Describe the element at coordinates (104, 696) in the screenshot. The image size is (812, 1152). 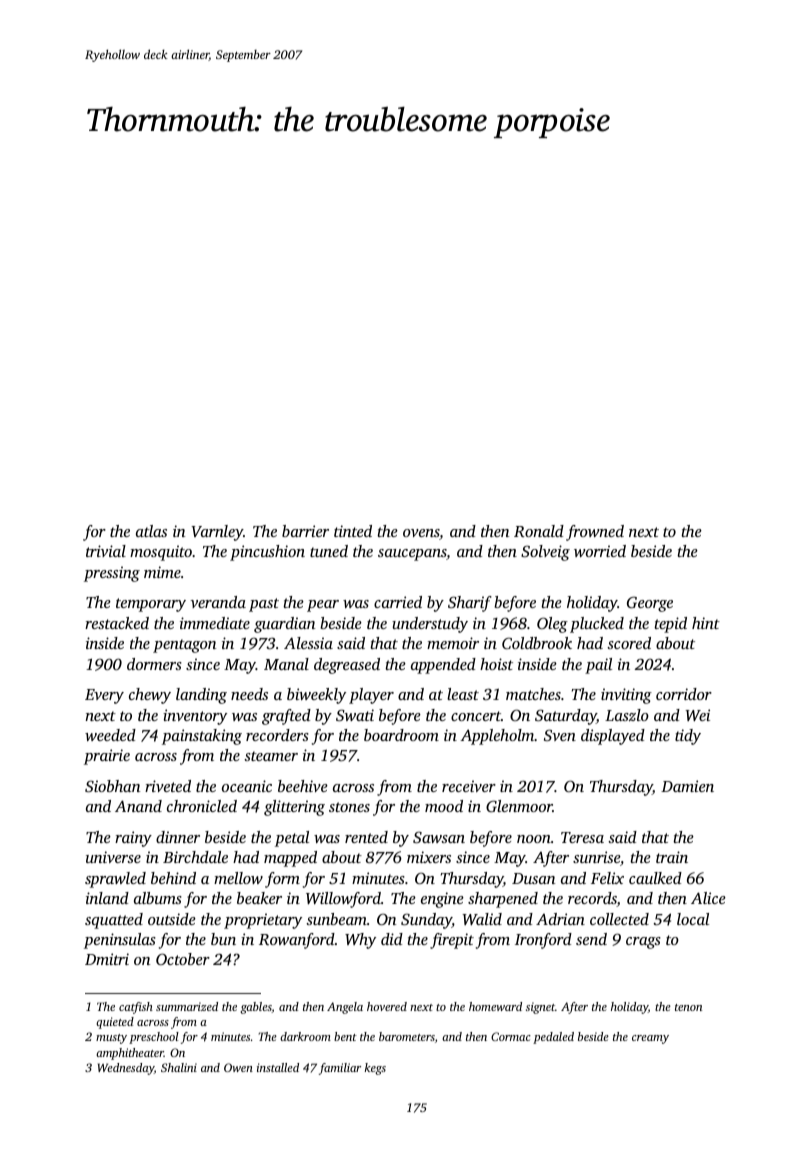
I see `Every` at that location.
